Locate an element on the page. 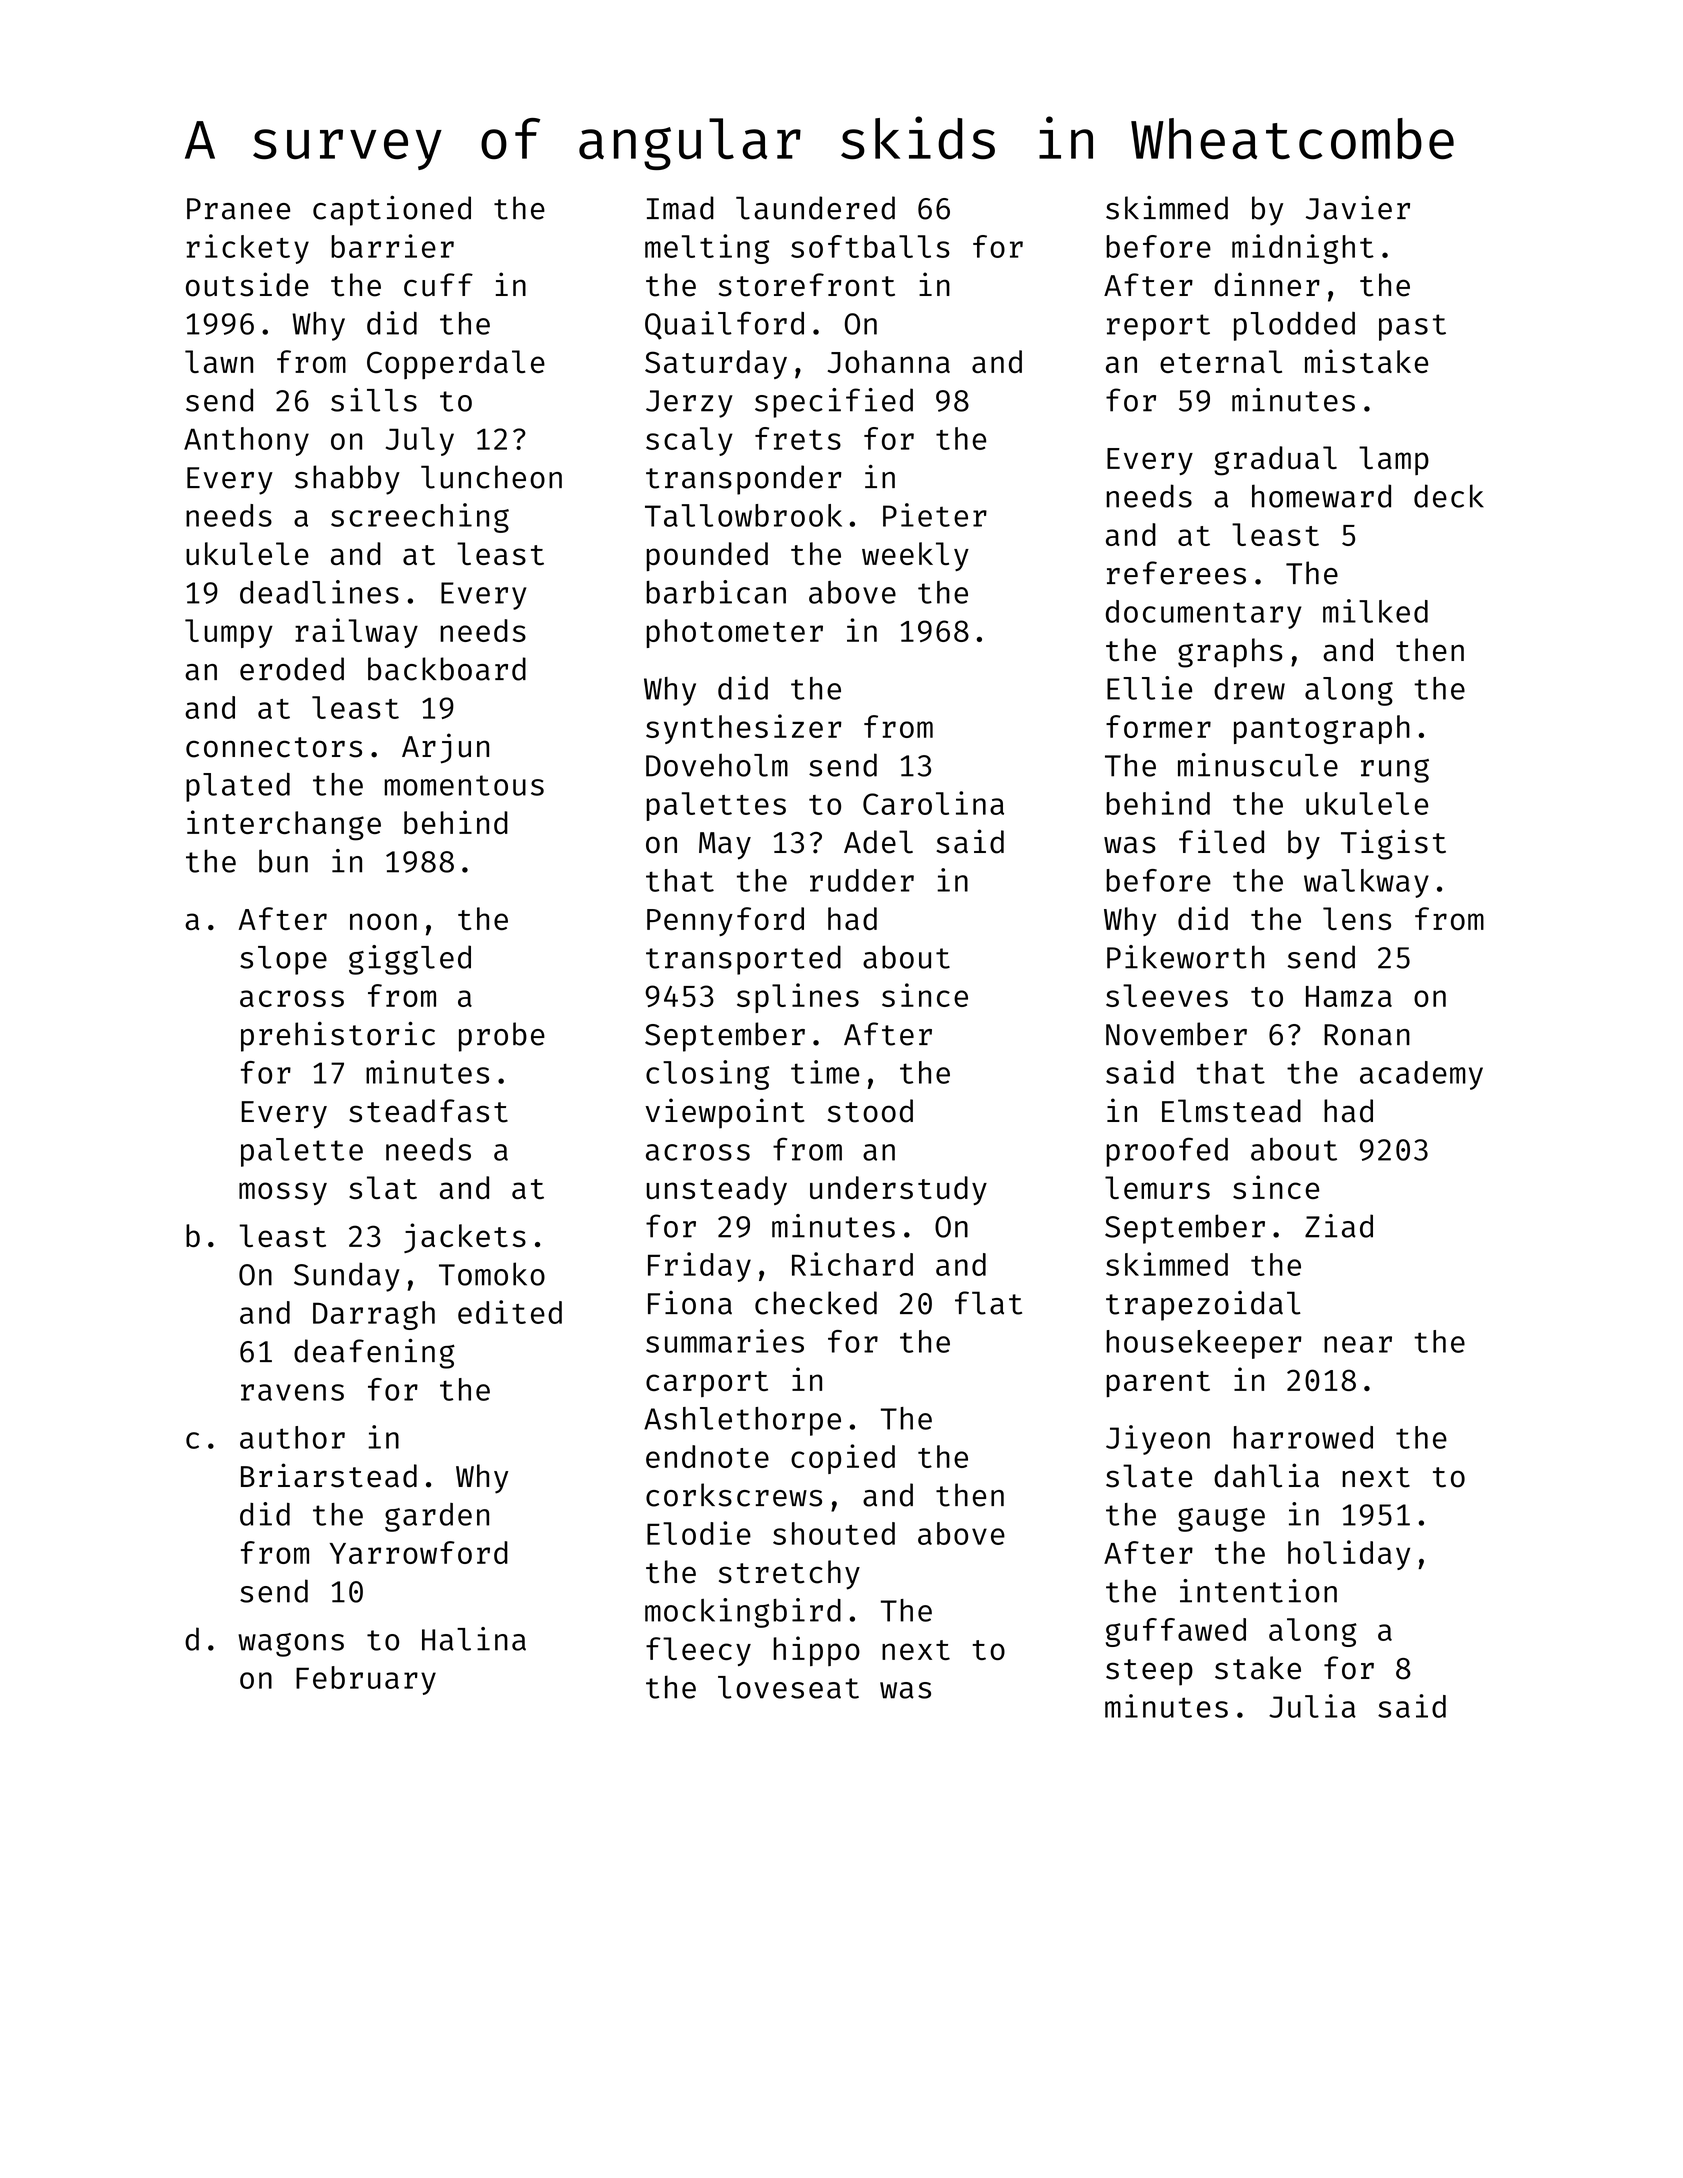 This image has height=2178, width=1683. time is located at coordinates (825, 1072).
